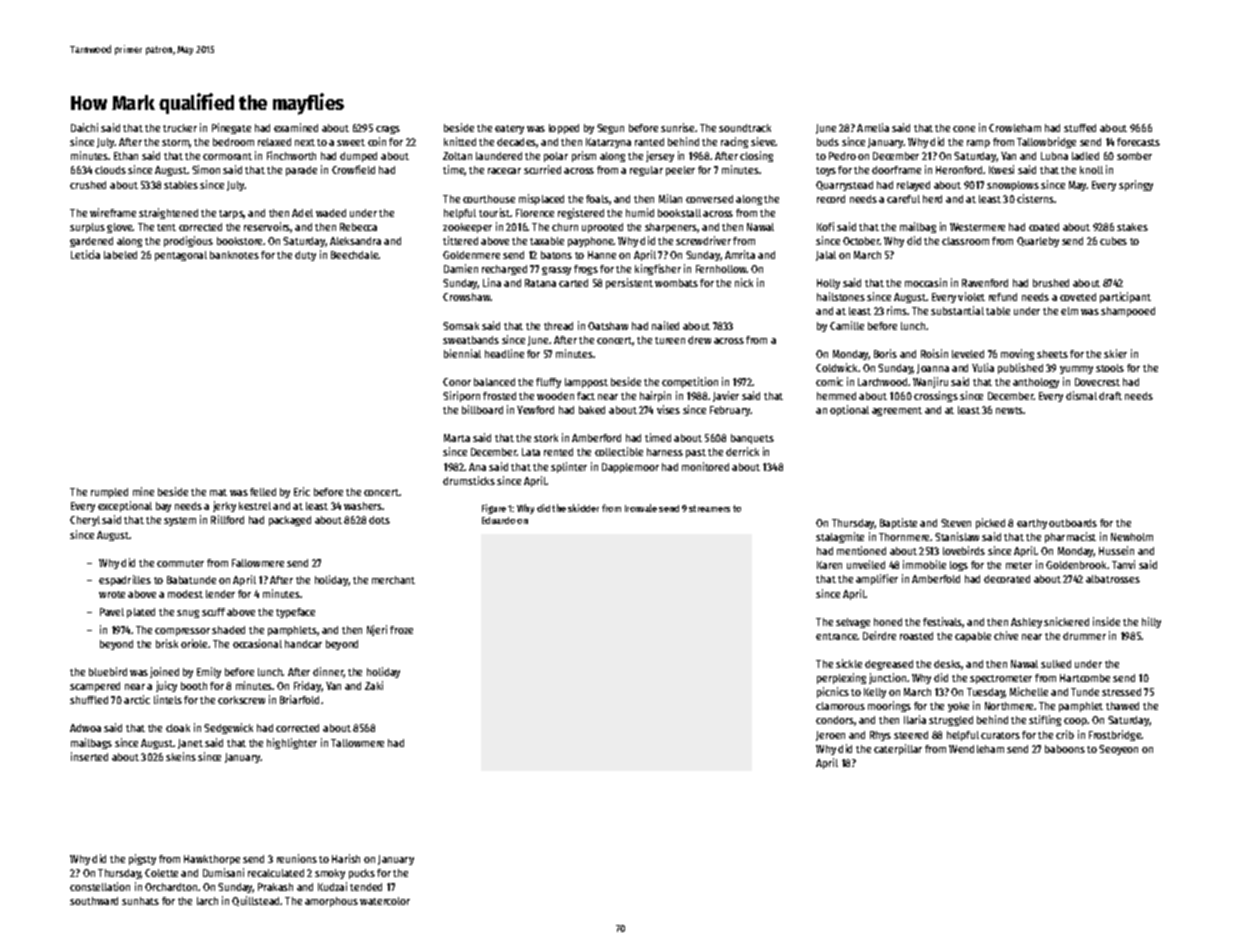  Describe the element at coordinates (875, 693) in the page. I see `Kelly` at that location.
